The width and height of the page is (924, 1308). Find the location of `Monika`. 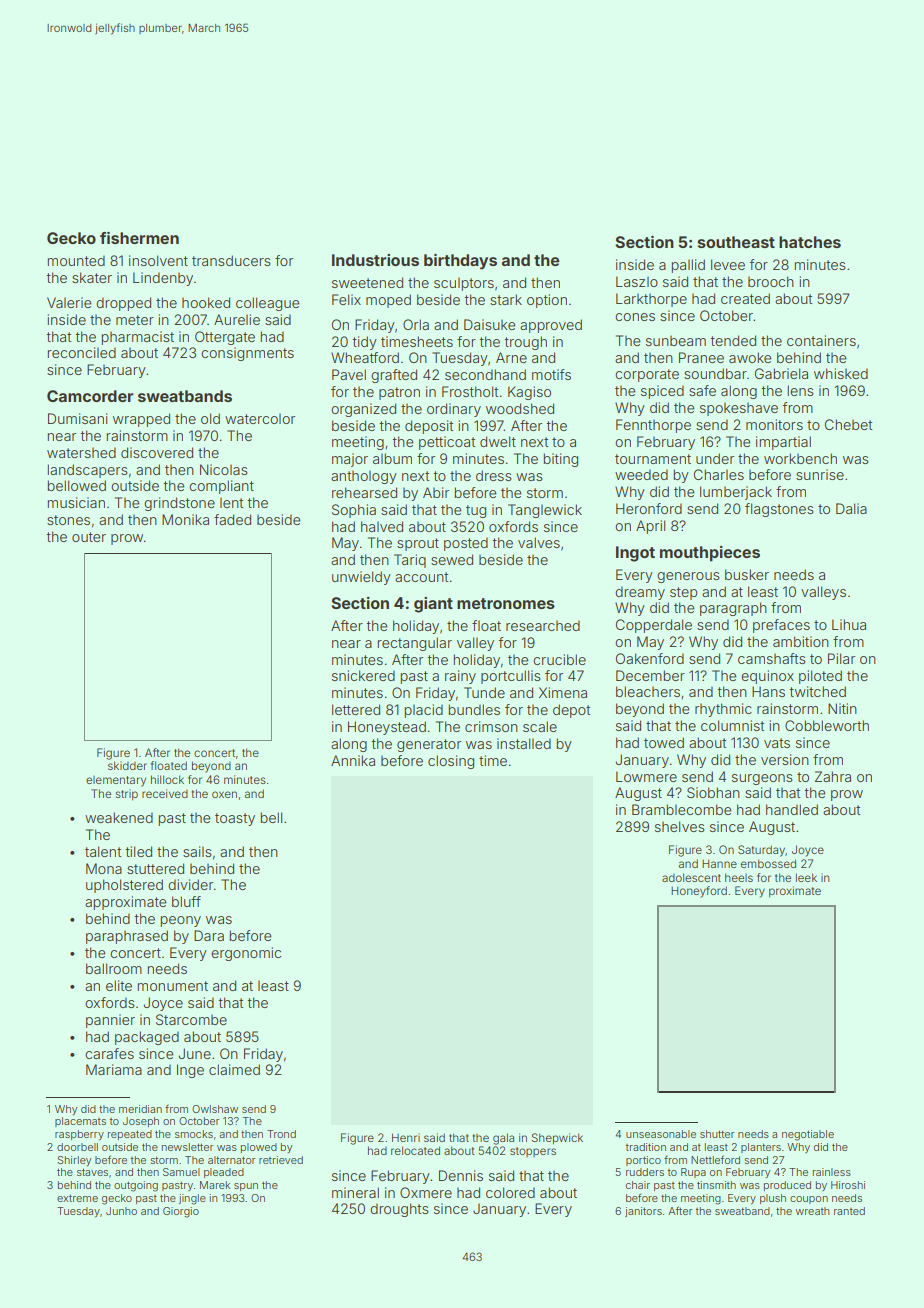

Monika is located at coordinates (185, 519).
